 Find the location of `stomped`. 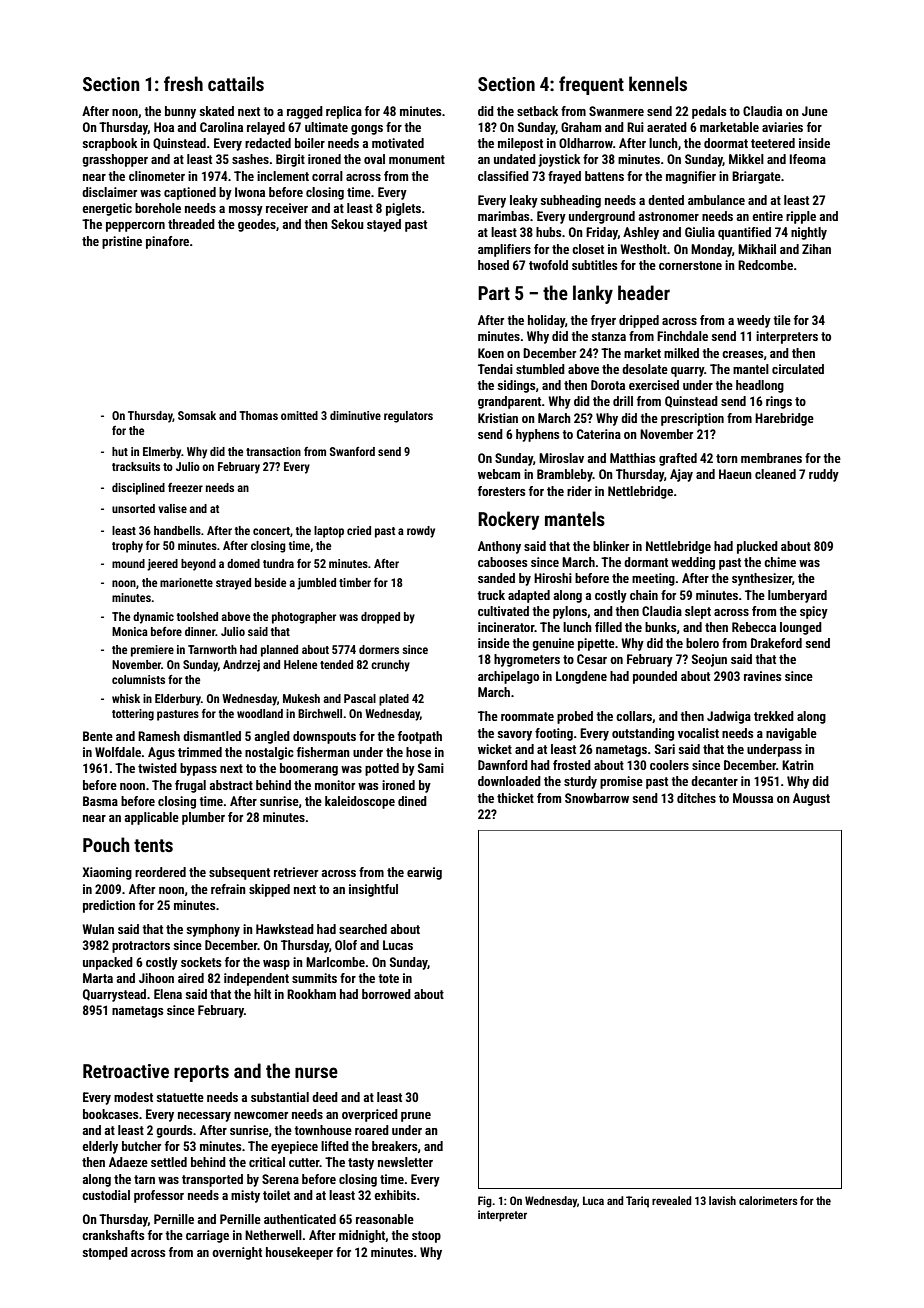

stomped is located at coordinates (105, 1253).
